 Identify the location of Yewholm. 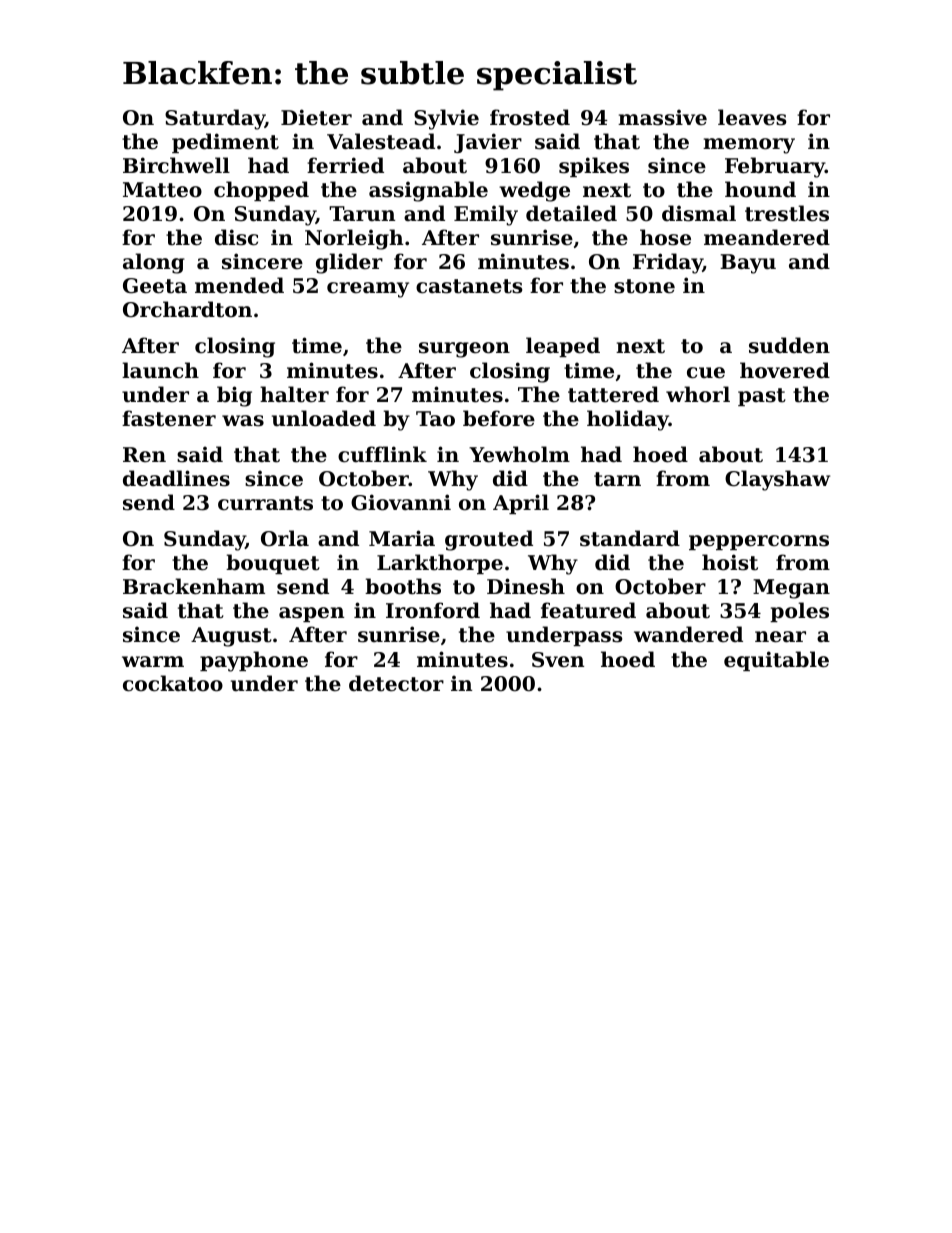
(519, 454).
